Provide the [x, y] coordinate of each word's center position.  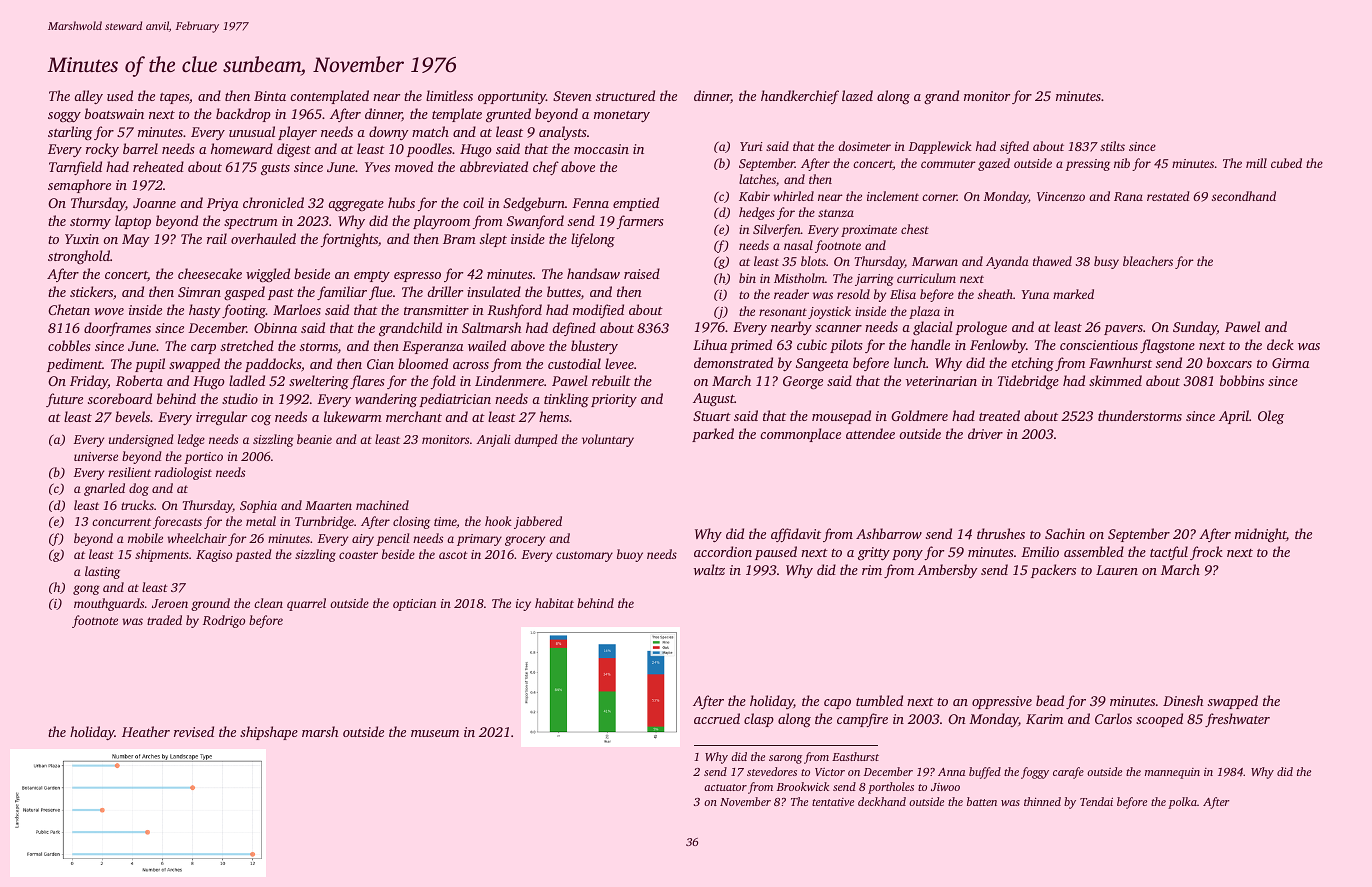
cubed [1286, 163]
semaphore [79, 186]
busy [1106, 262]
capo [837, 704]
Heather [146, 731]
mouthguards [109, 604]
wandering [386, 400]
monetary [622, 116]
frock [1206, 553]
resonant [783, 312]
